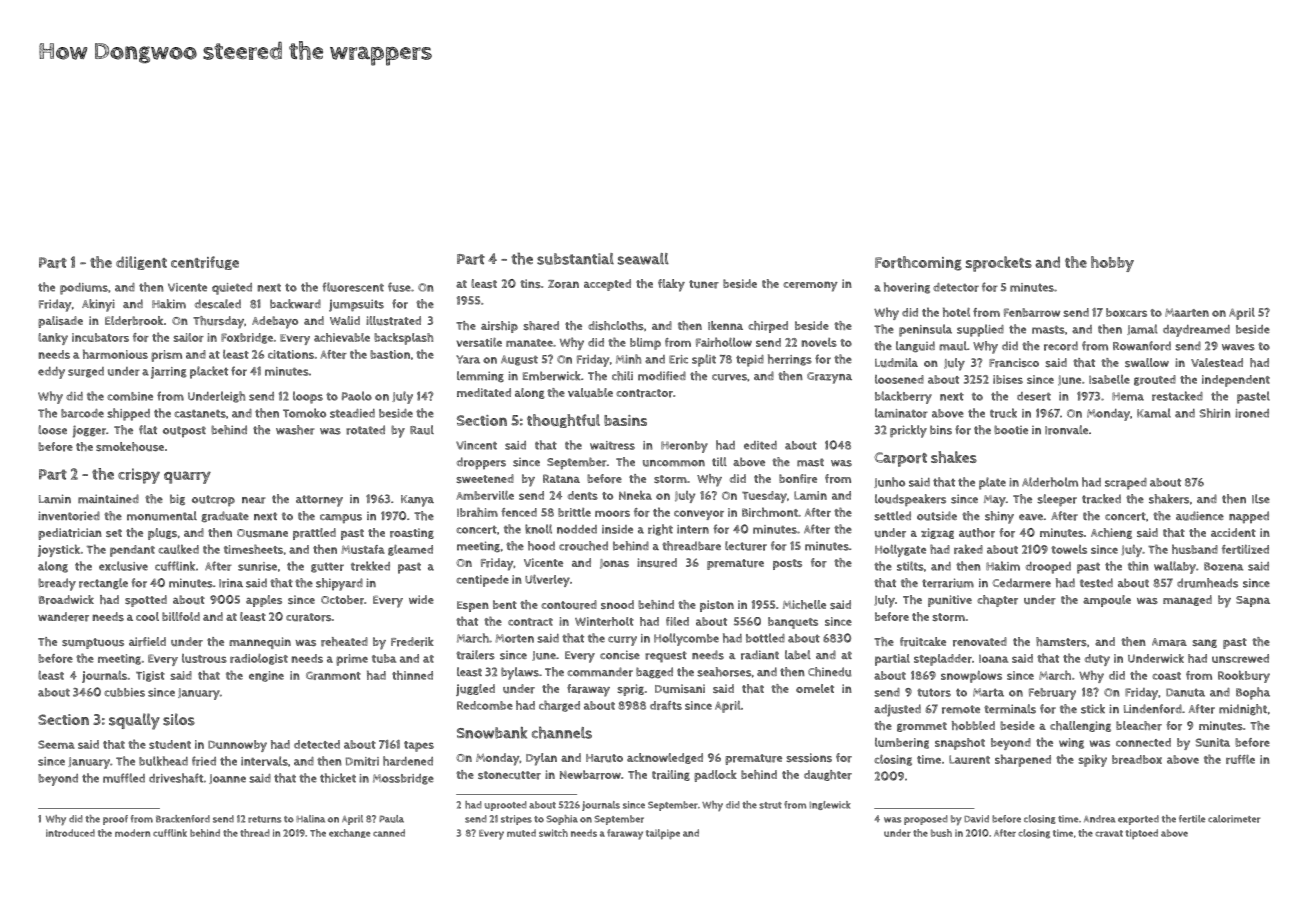 The height and width of the screenshot is (924, 1308). Describe the element at coordinates (678, 359) in the screenshot. I see `Eric` at that location.
